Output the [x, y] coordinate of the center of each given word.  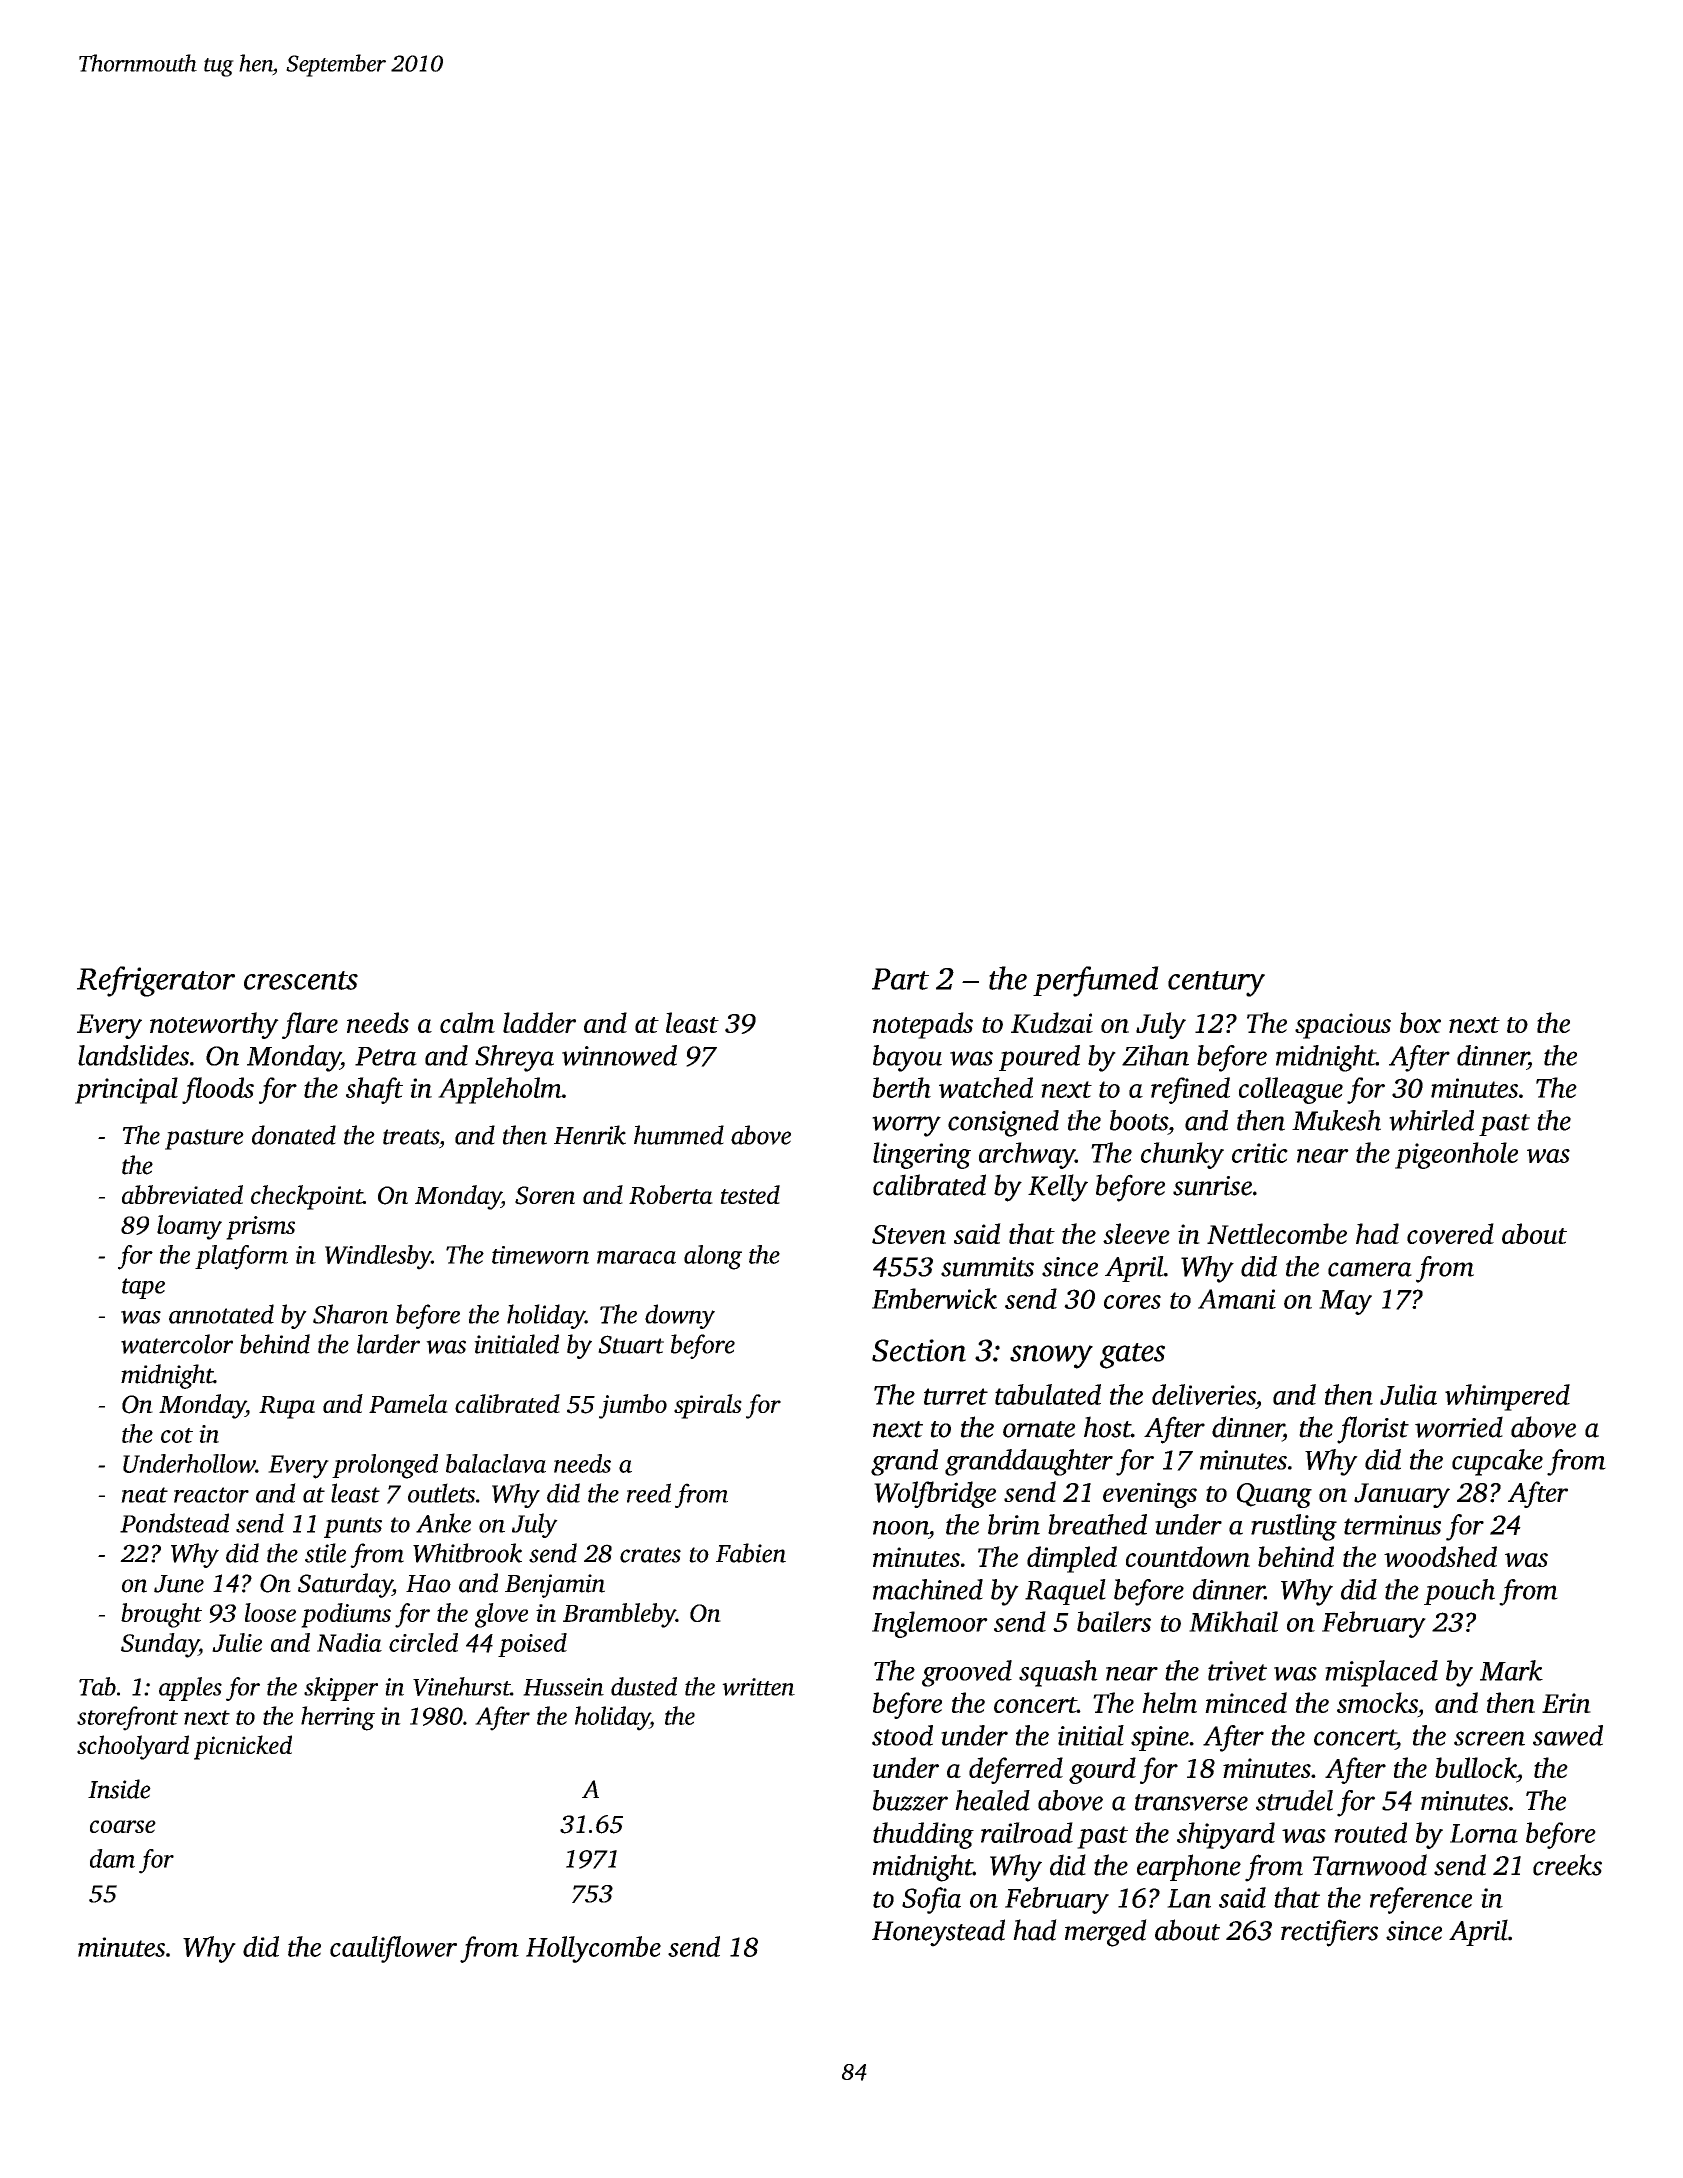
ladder [539, 1022]
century [1216, 984]
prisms [260, 1228]
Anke [443, 1523]
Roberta [671, 1195]
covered [1450, 1233]
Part [900, 979]
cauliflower [393, 1949]
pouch [1459, 1592]
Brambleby [619, 1615]
